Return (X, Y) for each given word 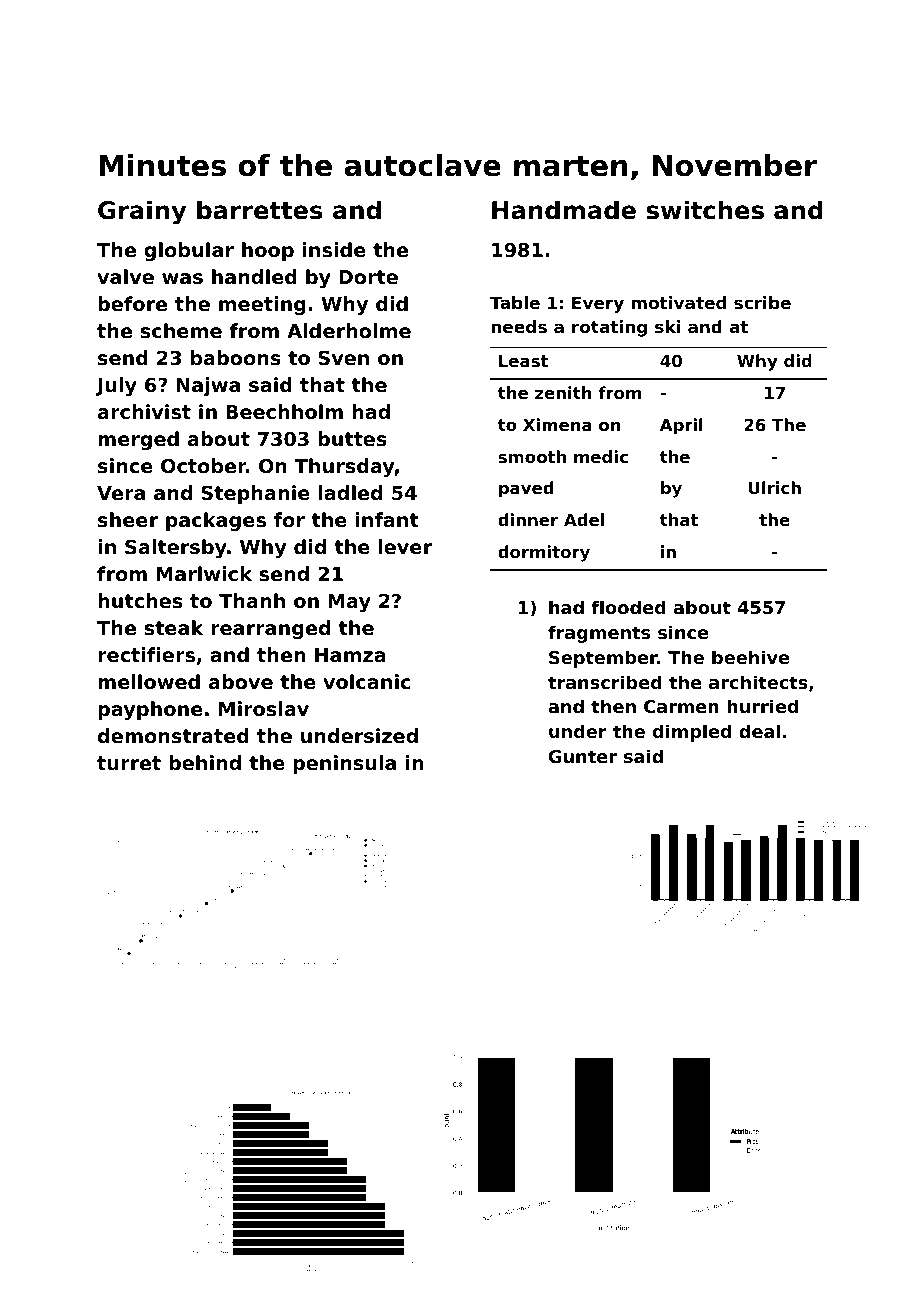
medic (601, 456)
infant (387, 519)
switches (705, 210)
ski (667, 326)
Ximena (557, 424)
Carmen (681, 706)
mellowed (149, 681)
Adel (584, 519)
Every (598, 304)
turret (129, 763)
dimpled (692, 733)
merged (138, 440)
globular (189, 251)
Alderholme (349, 330)
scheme (181, 331)
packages (216, 521)
